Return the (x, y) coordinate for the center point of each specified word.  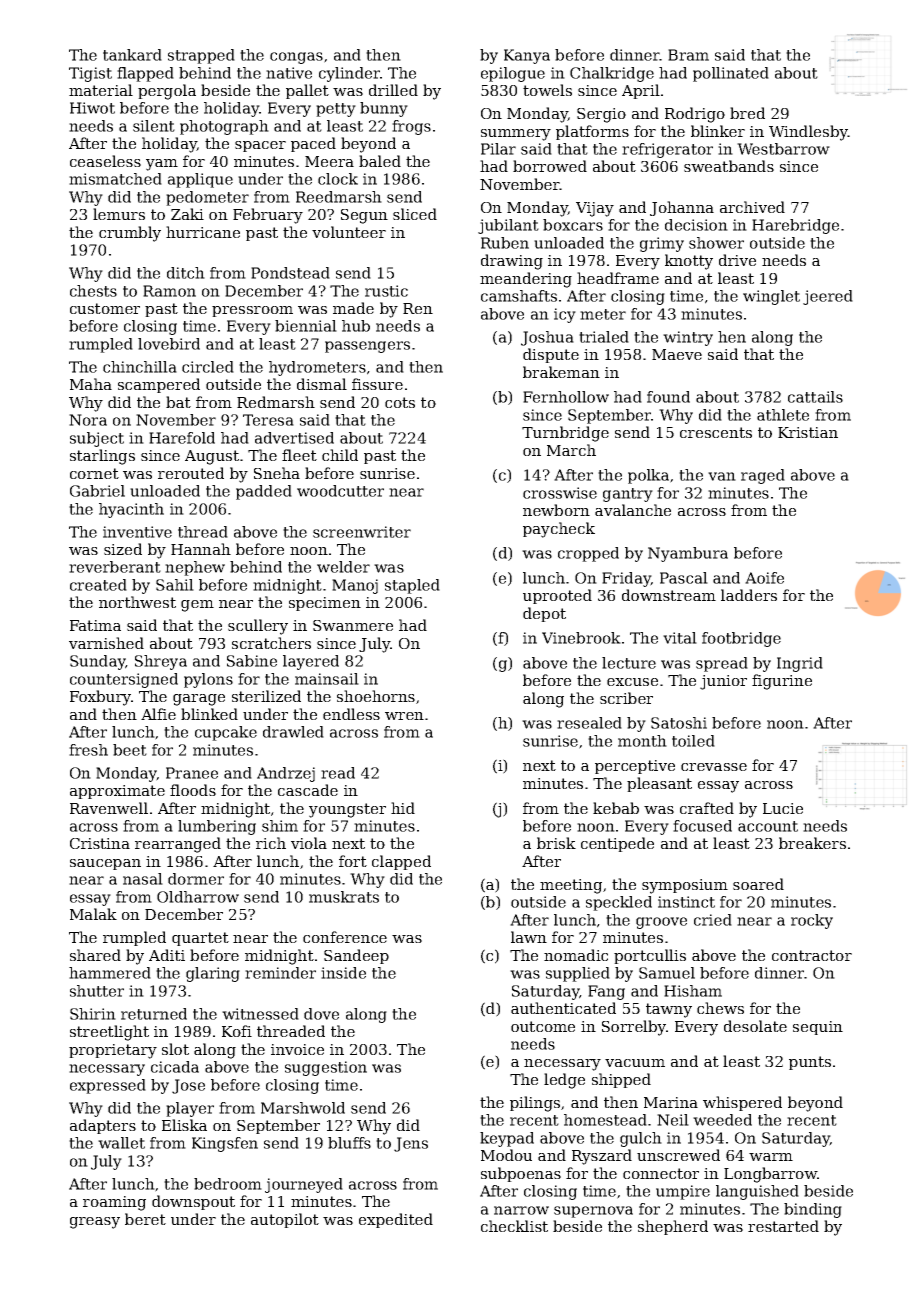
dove (321, 1014)
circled (208, 367)
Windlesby (808, 133)
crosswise (560, 493)
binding (813, 1210)
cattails (815, 397)
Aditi (167, 955)
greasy (95, 1223)
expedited (396, 1220)
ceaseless (105, 161)
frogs (411, 127)
